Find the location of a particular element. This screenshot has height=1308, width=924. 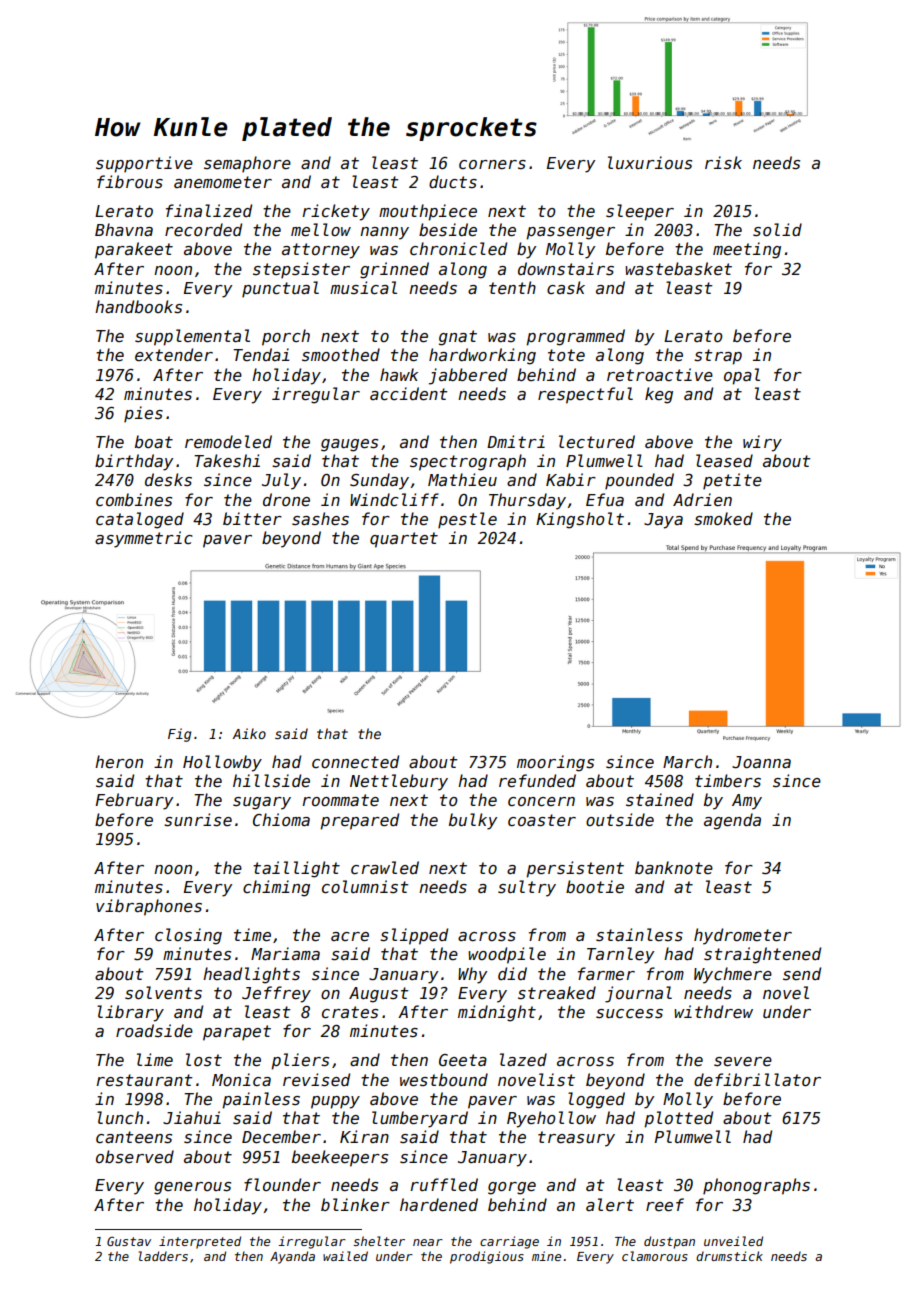

drumstick is located at coordinates (729, 1256).
